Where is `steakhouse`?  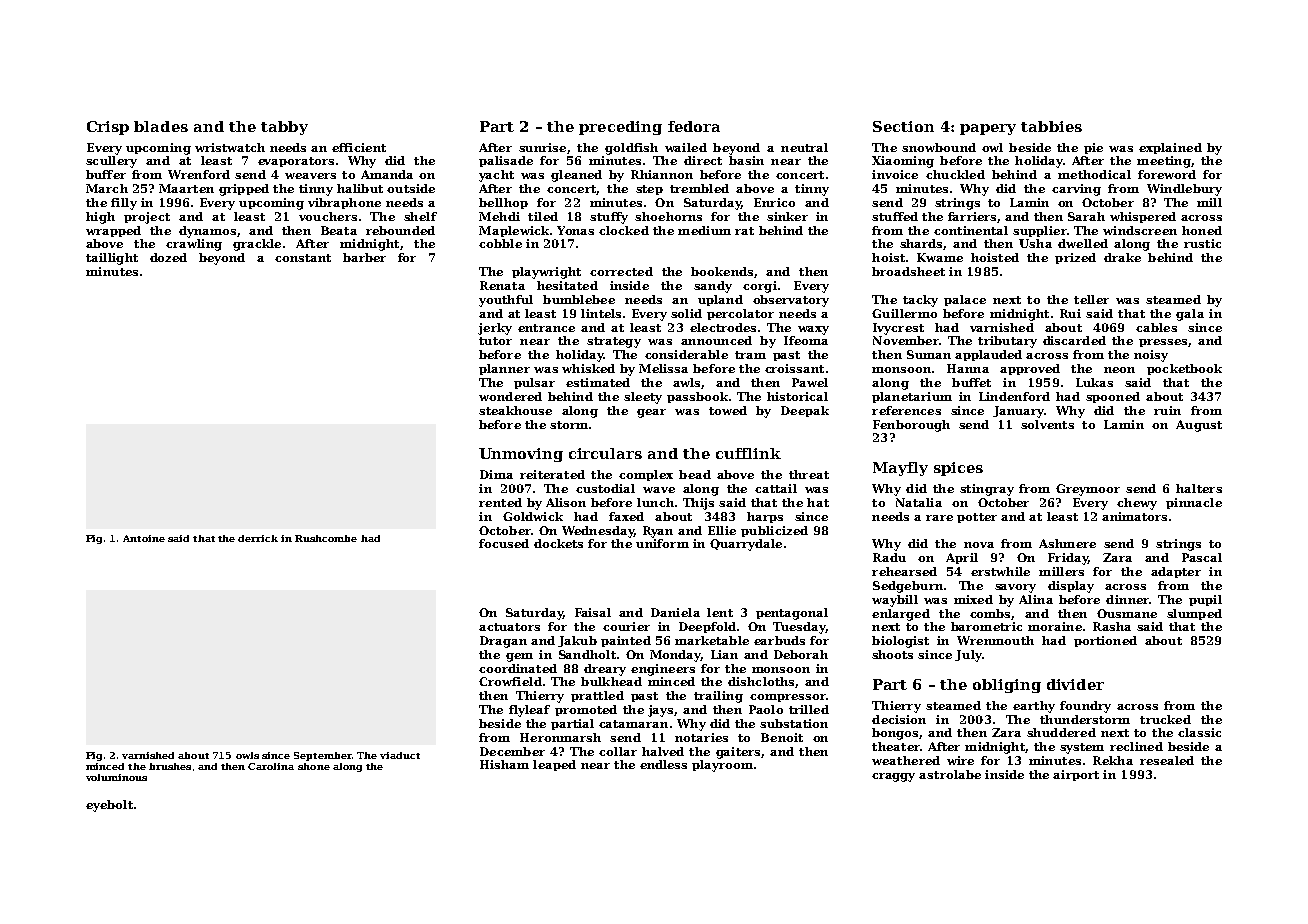 steakhouse is located at coordinates (515, 410).
